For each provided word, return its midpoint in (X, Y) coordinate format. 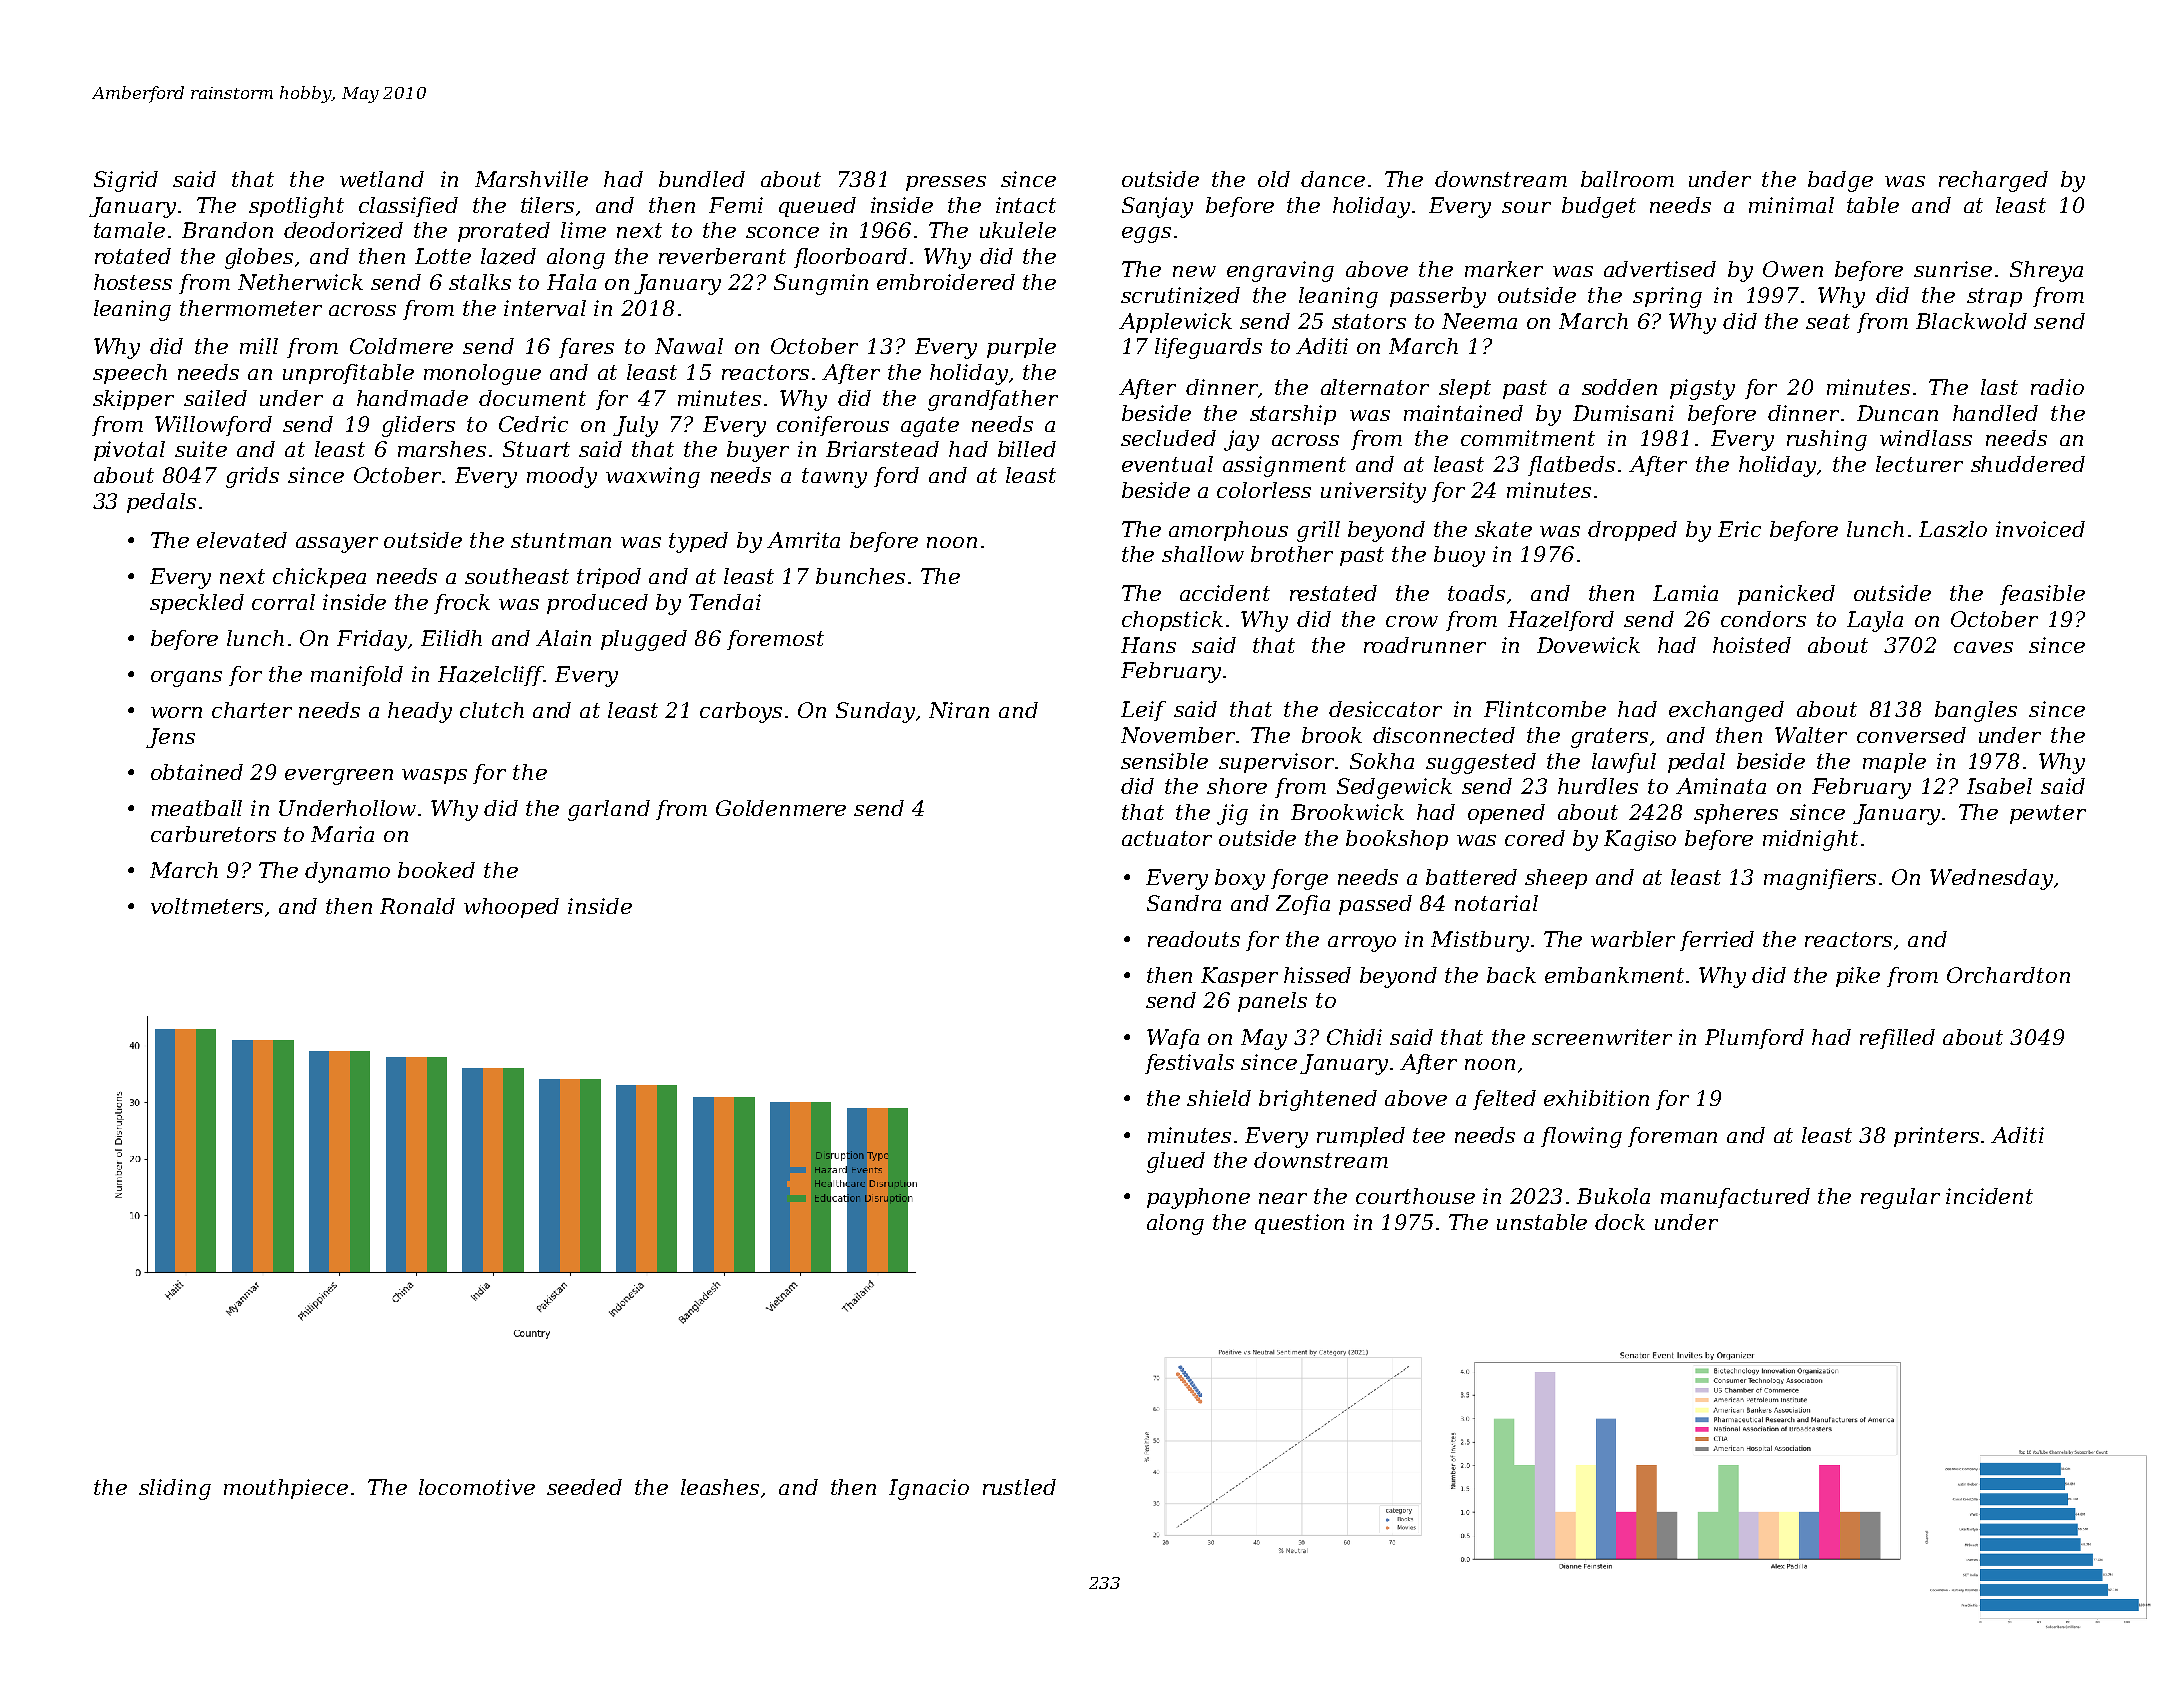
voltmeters (207, 906)
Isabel (1999, 786)
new (1194, 271)
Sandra (1184, 903)
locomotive (477, 1487)
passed (1375, 905)
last (1999, 387)
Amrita (803, 540)
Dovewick (1588, 645)
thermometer (251, 308)
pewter (2048, 814)
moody (562, 477)
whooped (511, 908)
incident (1989, 1196)
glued (1176, 1162)
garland (609, 810)
